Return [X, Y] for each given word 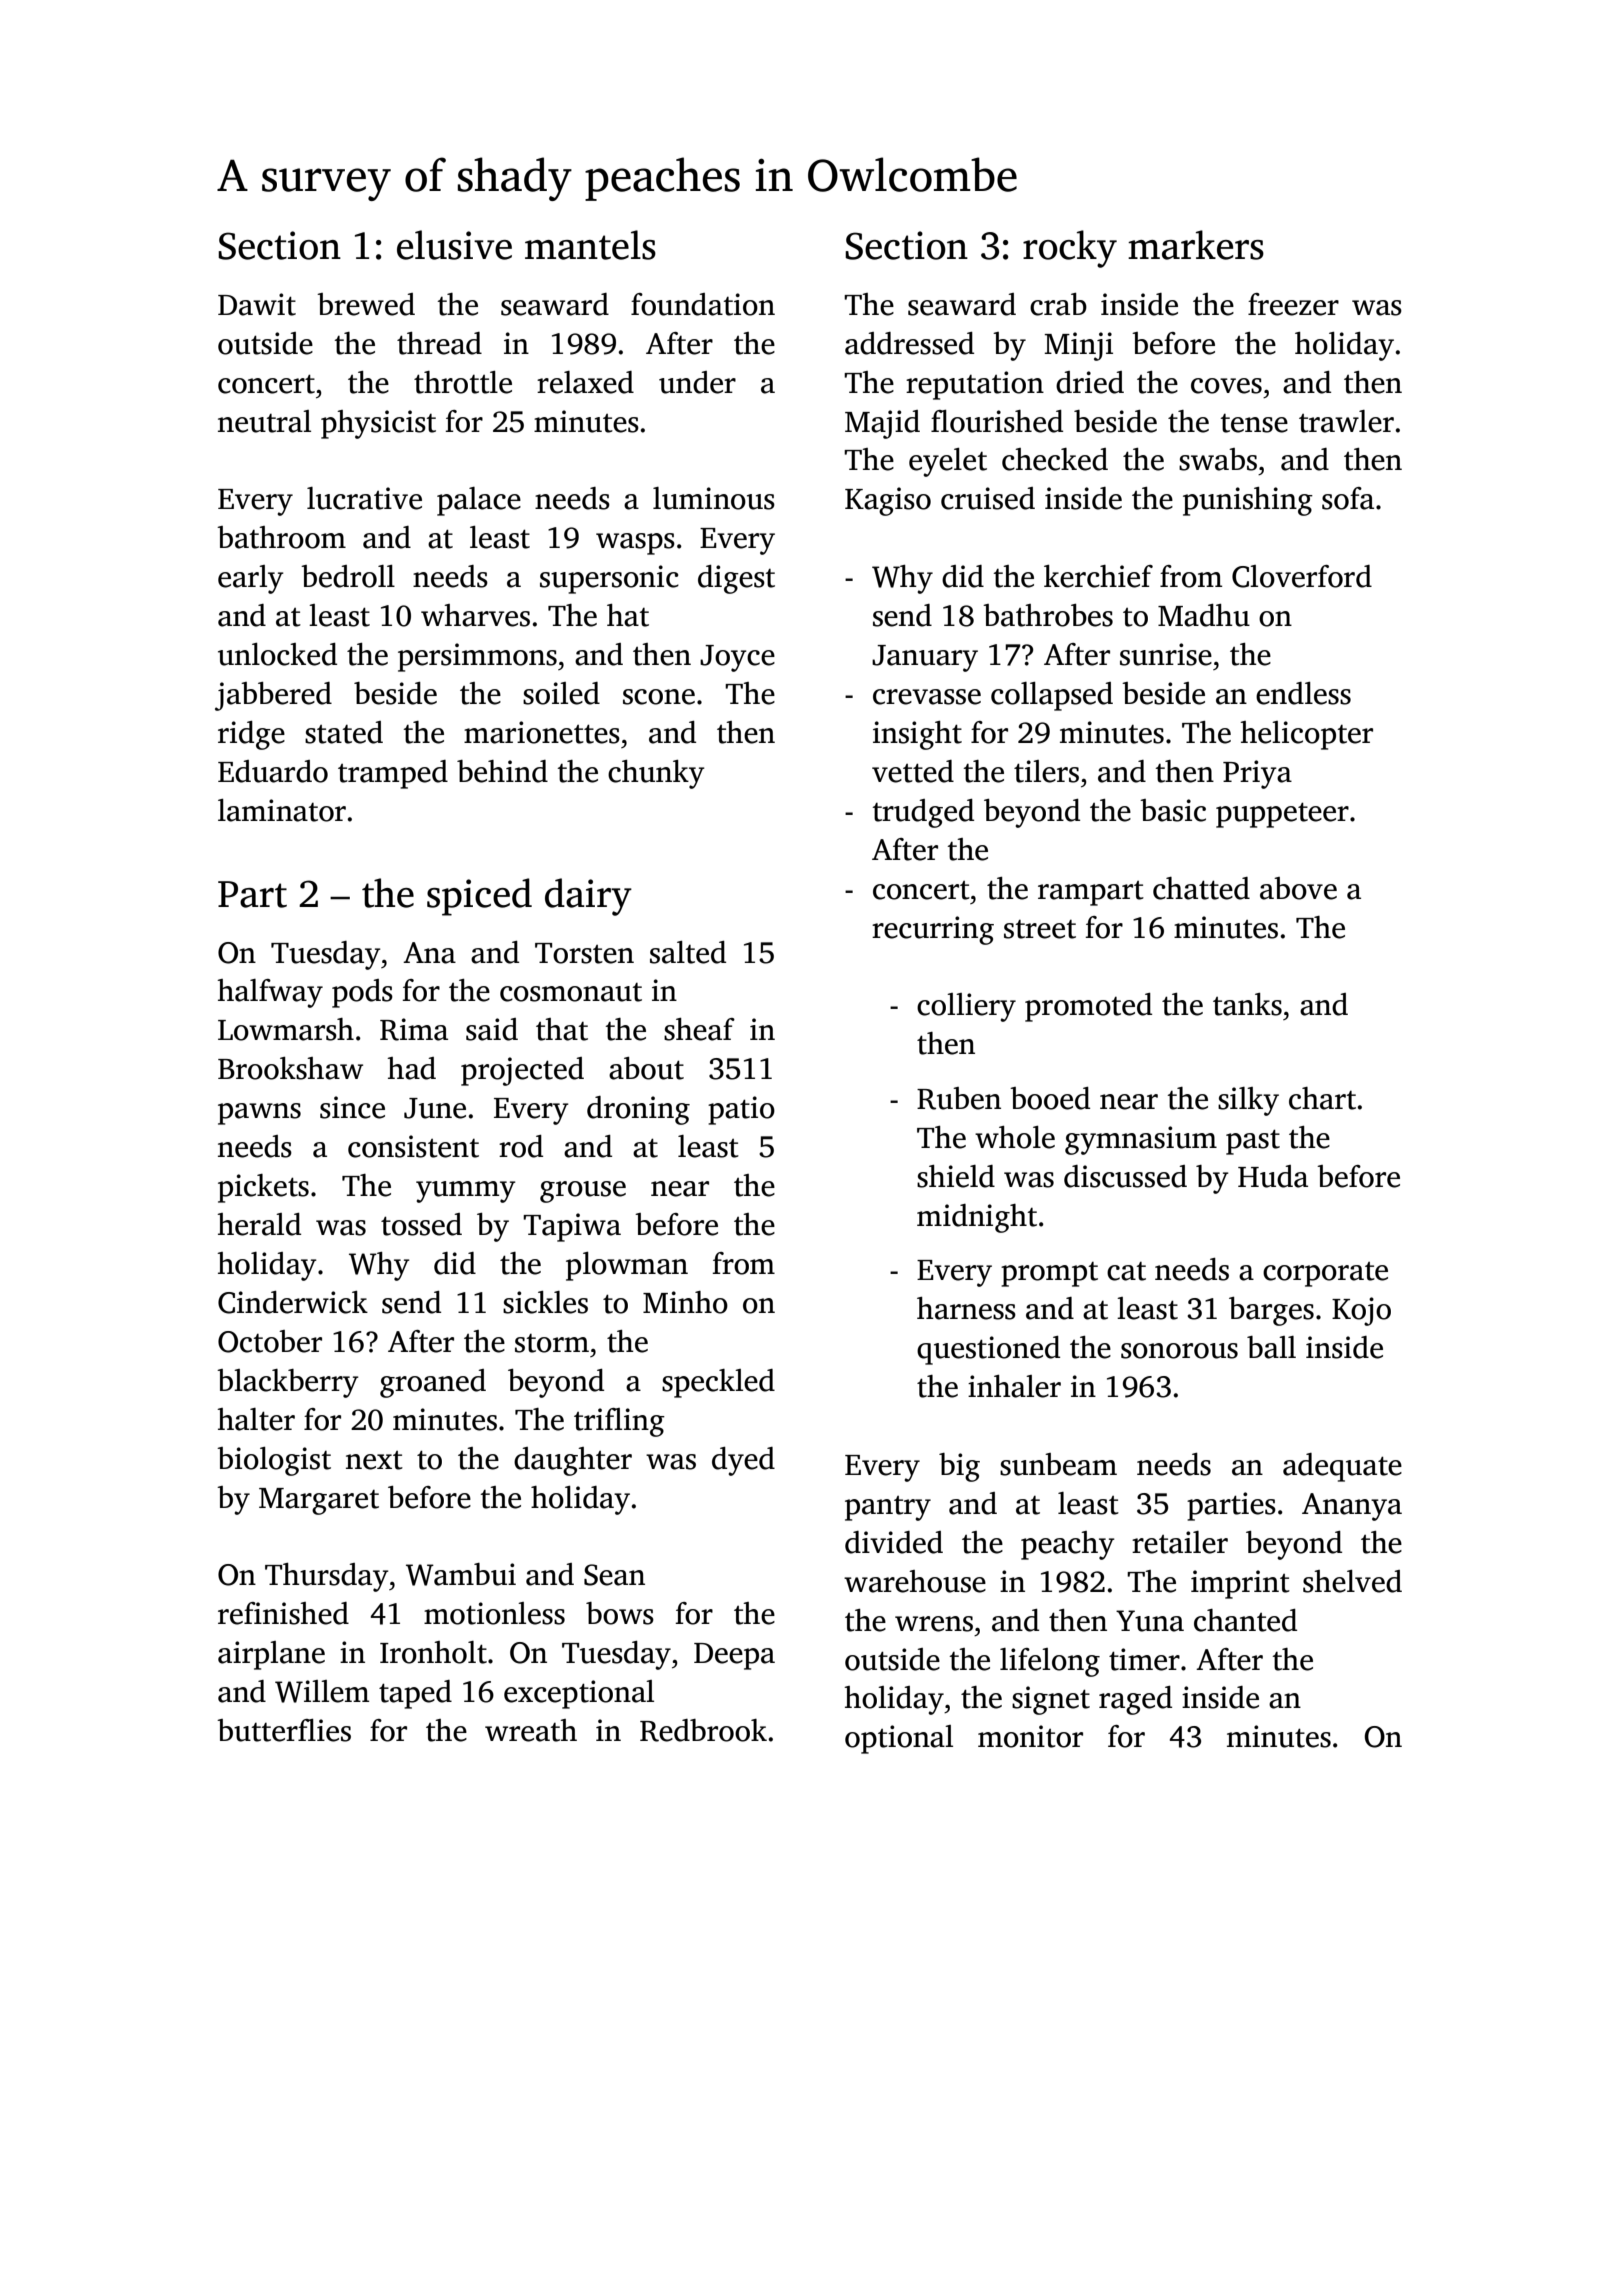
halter [256, 1419]
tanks [1247, 1004]
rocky [1070, 249]
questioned [988, 1350]
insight [917, 735]
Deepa [734, 1656]
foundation [703, 304]
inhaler [1014, 1386]
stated [344, 732]
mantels [590, 245]
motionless [494, 1613]
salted [688, 952]
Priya [1257, 774]
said [492, 1029]
